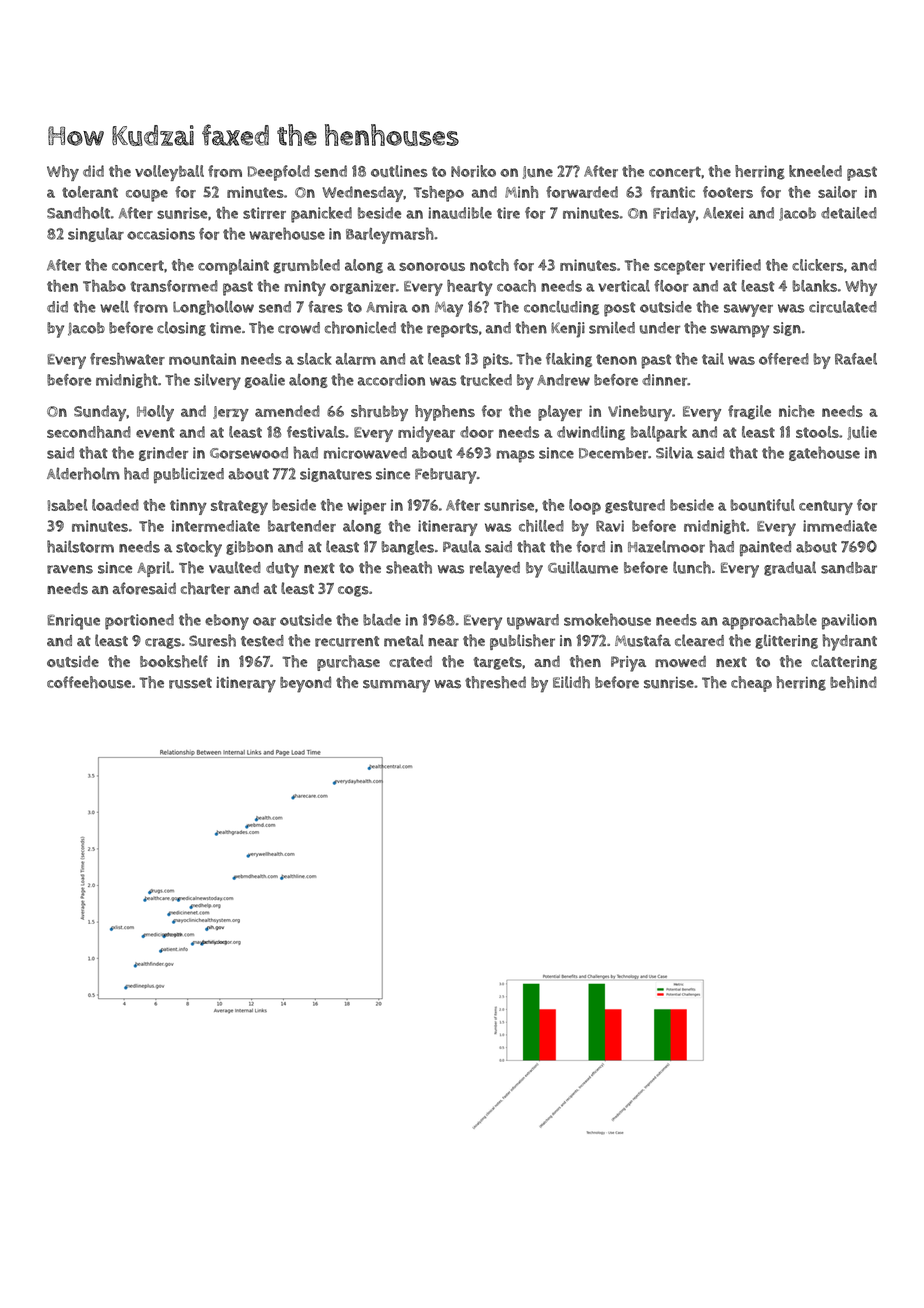 The image size is (924, 1308). I want to click on Isabel, so click(67, 505).
